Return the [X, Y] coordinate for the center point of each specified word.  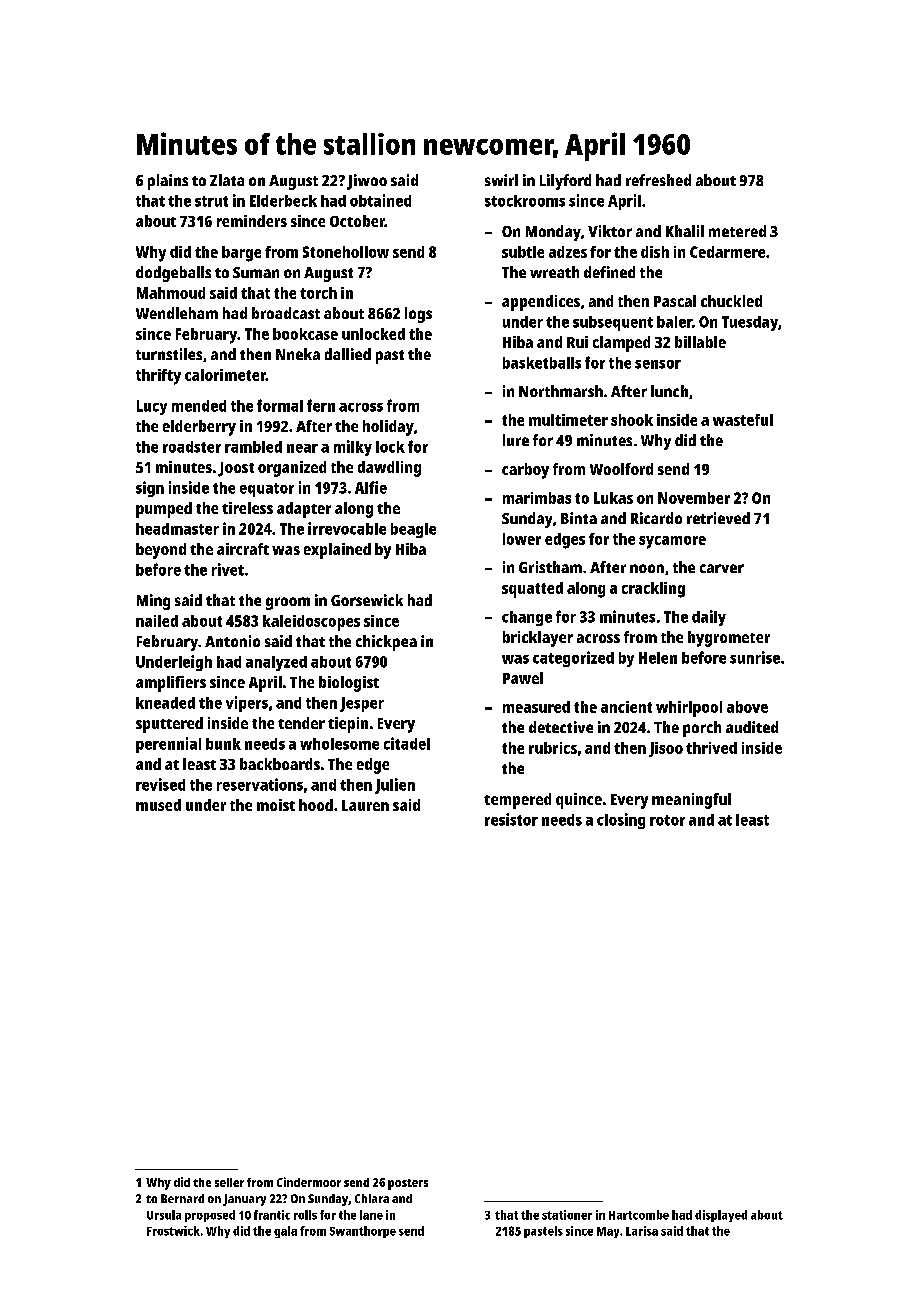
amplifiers [171, 684]
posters [408, 1184]
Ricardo [656, 518]
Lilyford [565, 182]
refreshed [658, 180]
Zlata [227, 180]
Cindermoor [309, 1182]
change [527, 618]
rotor [667, 820]
